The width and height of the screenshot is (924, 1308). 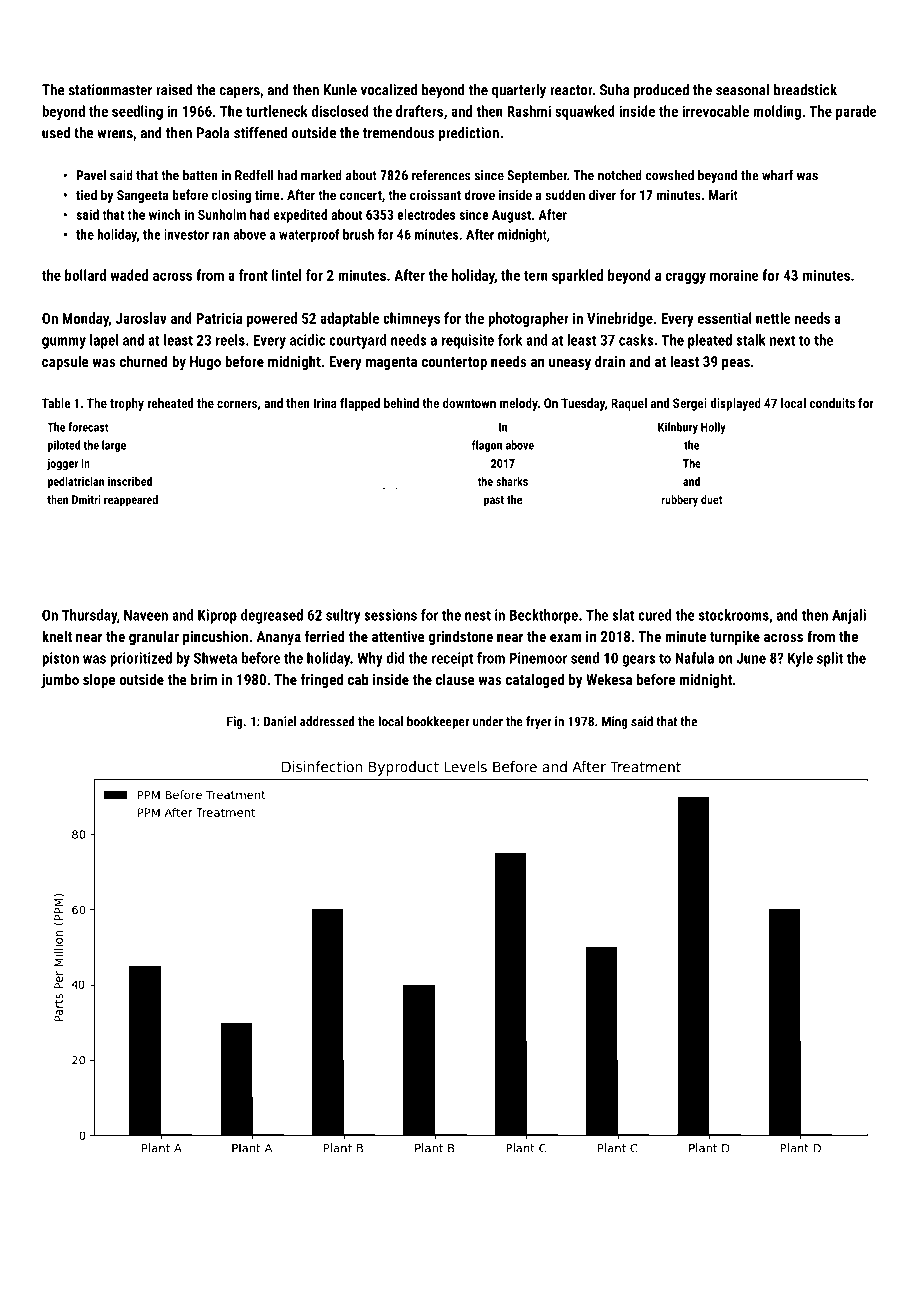 What do you see at coordinates (711, 499) in the screenshot?
I see `duet` at bounding box center [711, 499].
